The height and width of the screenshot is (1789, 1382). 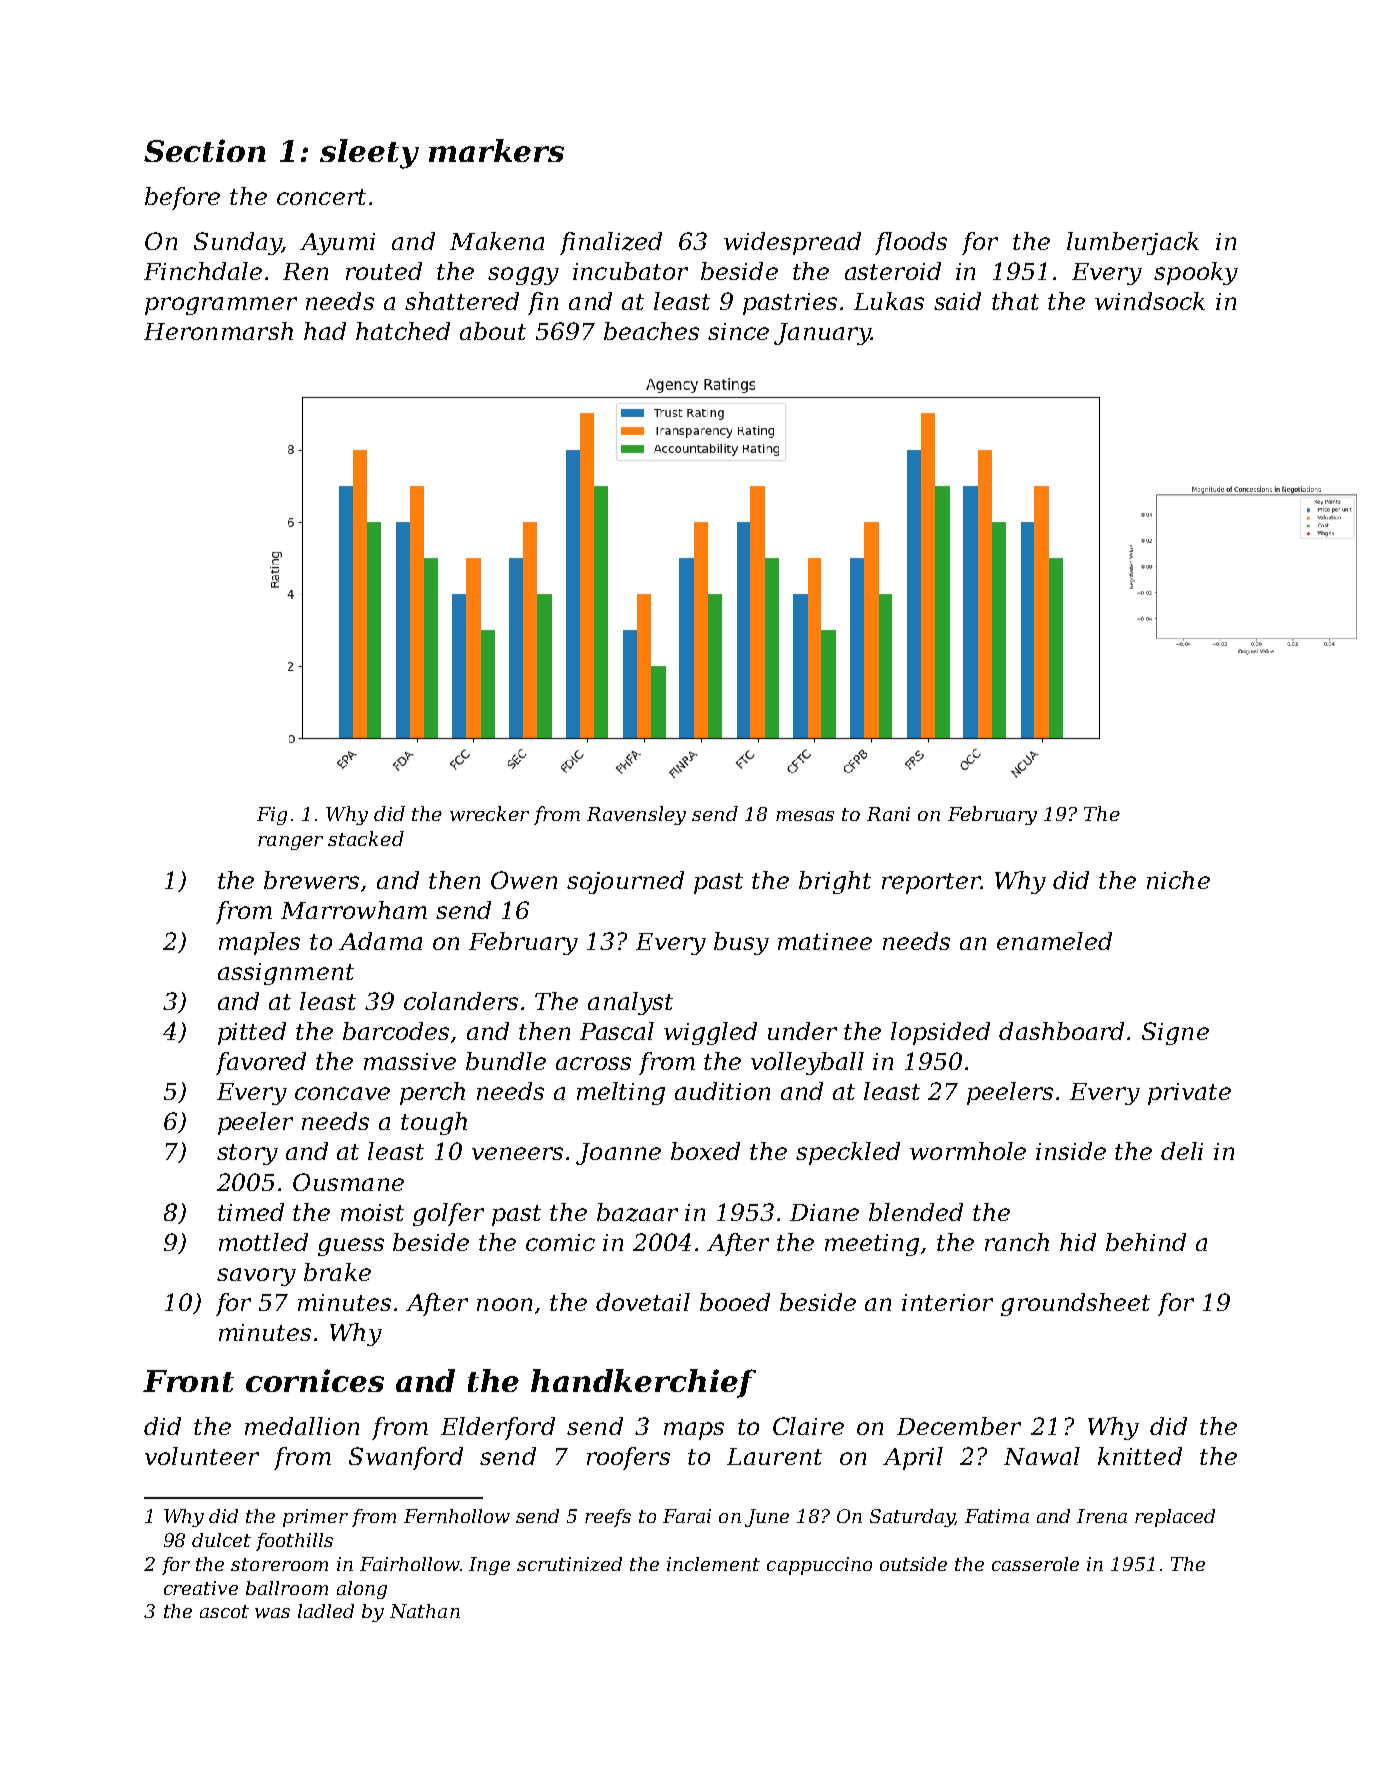 What do you see at coordinates (792, 243) in the screenshot?
I see `widespread` at bounding box center [792, 243].
